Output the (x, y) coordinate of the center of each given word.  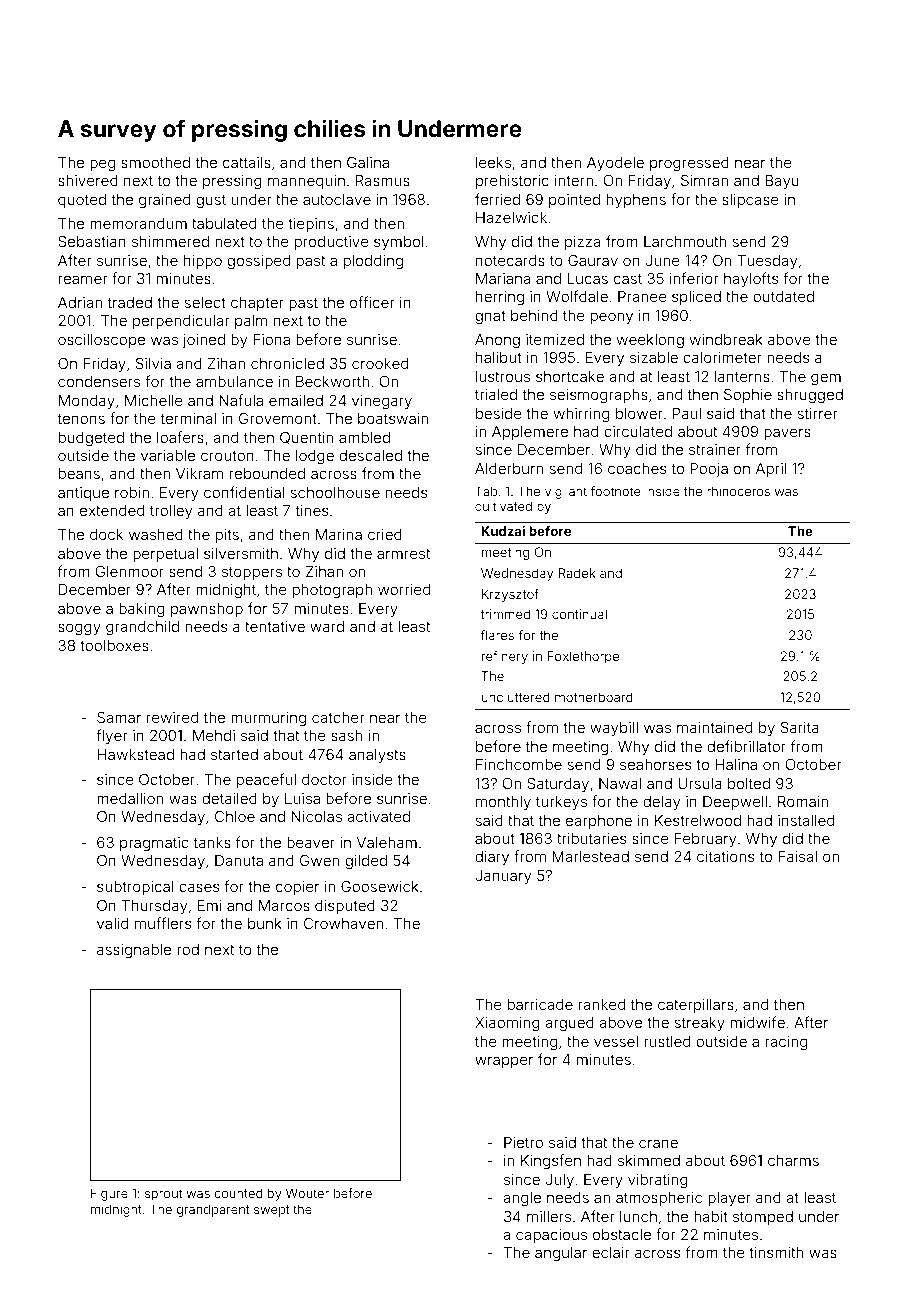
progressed (689, 164)
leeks (493, 162)
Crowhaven (343, 923)
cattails (247, 162)
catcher (338, 717)
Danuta (239, 860)
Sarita (800, 727)
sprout (163, 1195)
